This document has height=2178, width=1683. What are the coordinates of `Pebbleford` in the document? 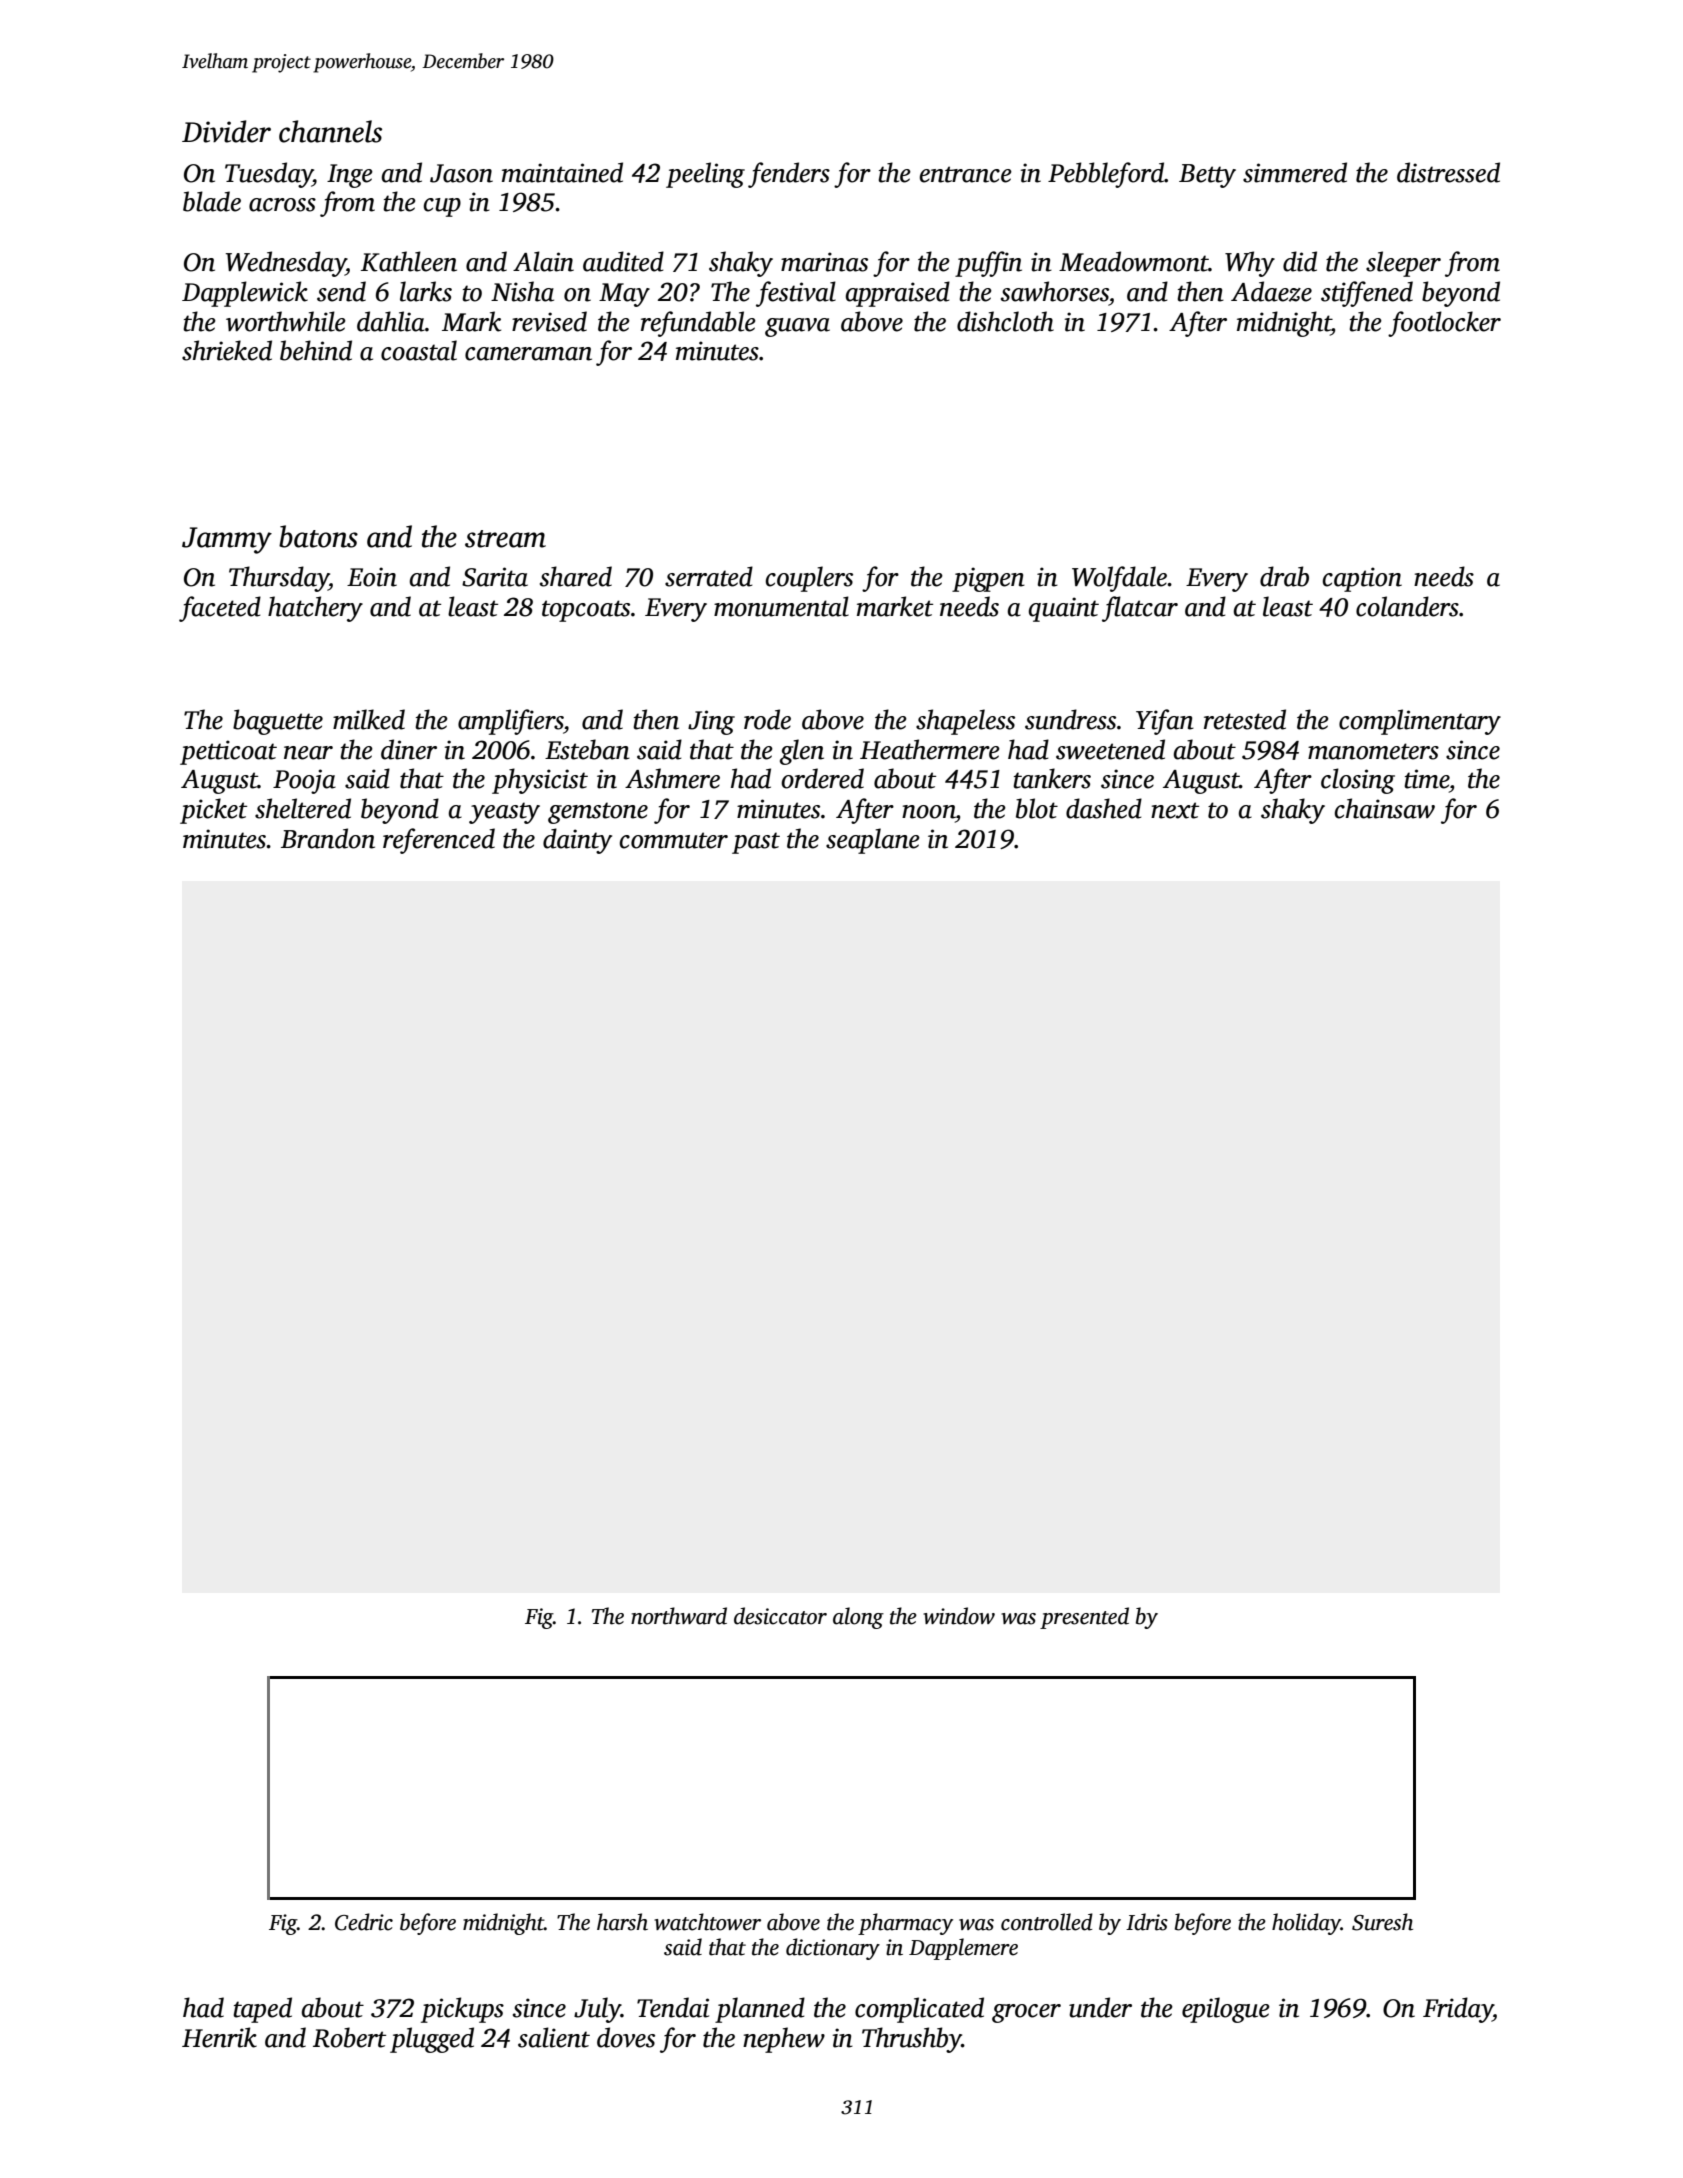 It's located at (1106, 175).
